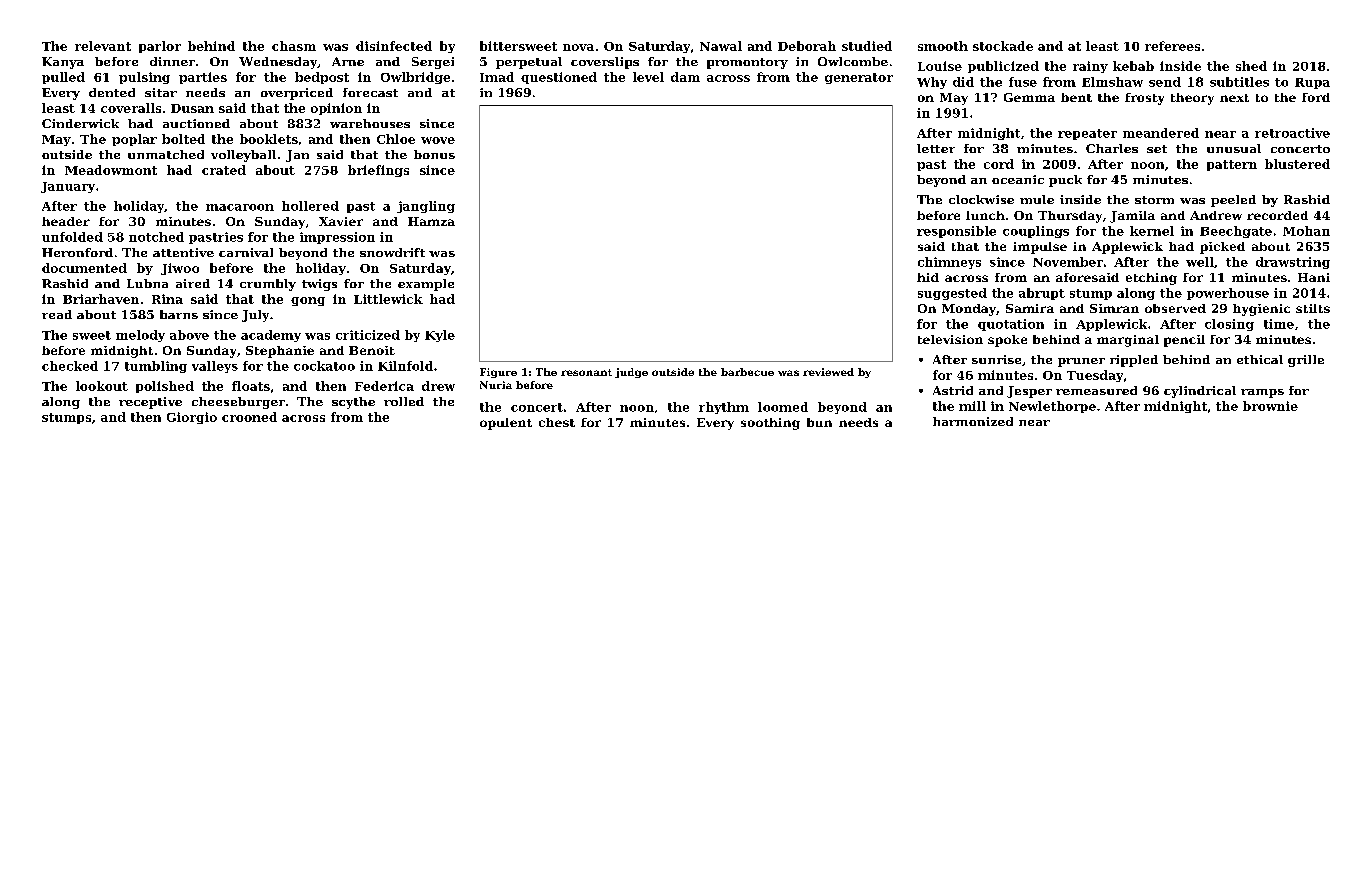 This image has height=887, width=1372. I want to click on soothing, so click(770, 424).
